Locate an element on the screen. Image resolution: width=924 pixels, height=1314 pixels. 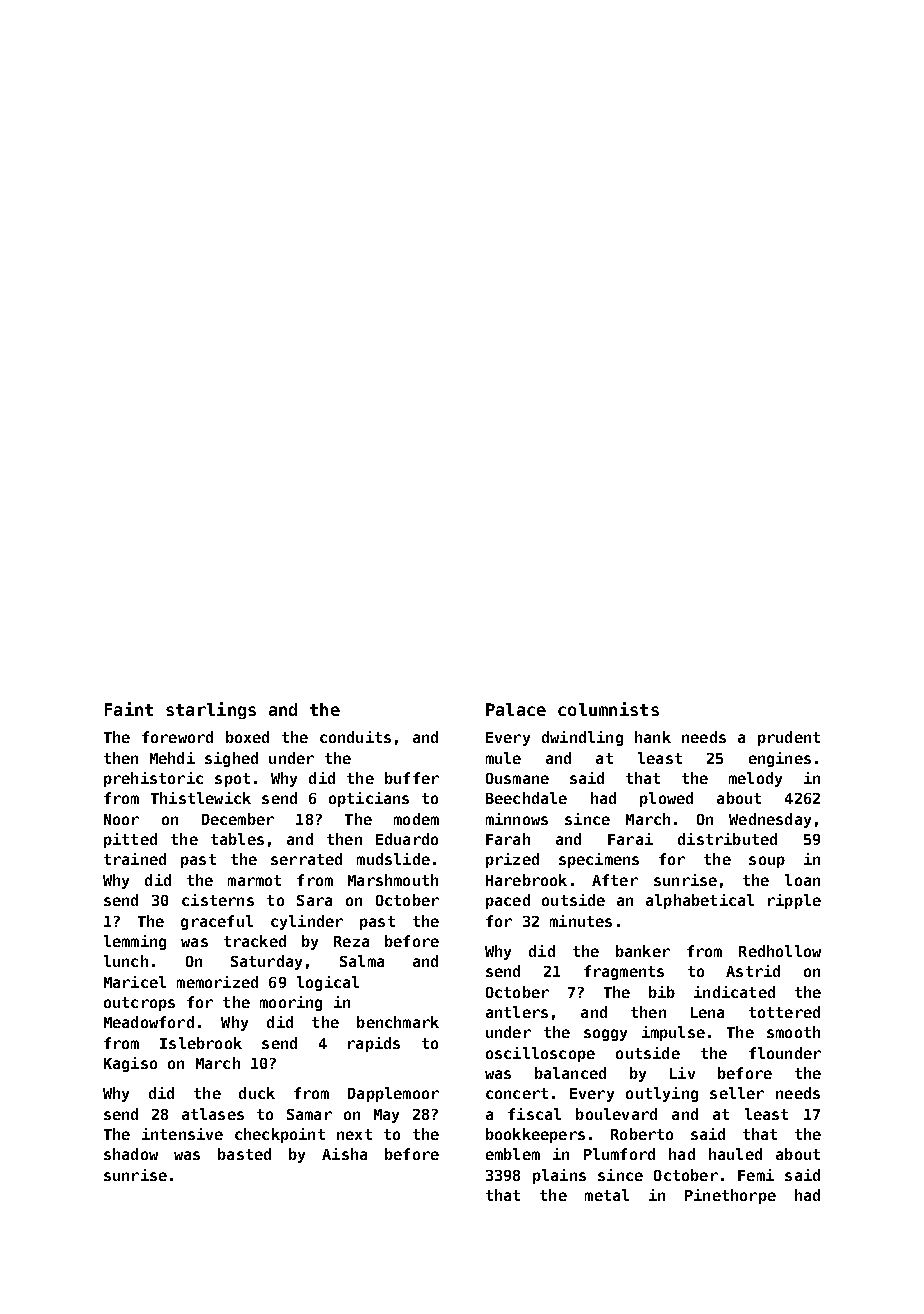
Maricel is located at coordinates (135, 982).
